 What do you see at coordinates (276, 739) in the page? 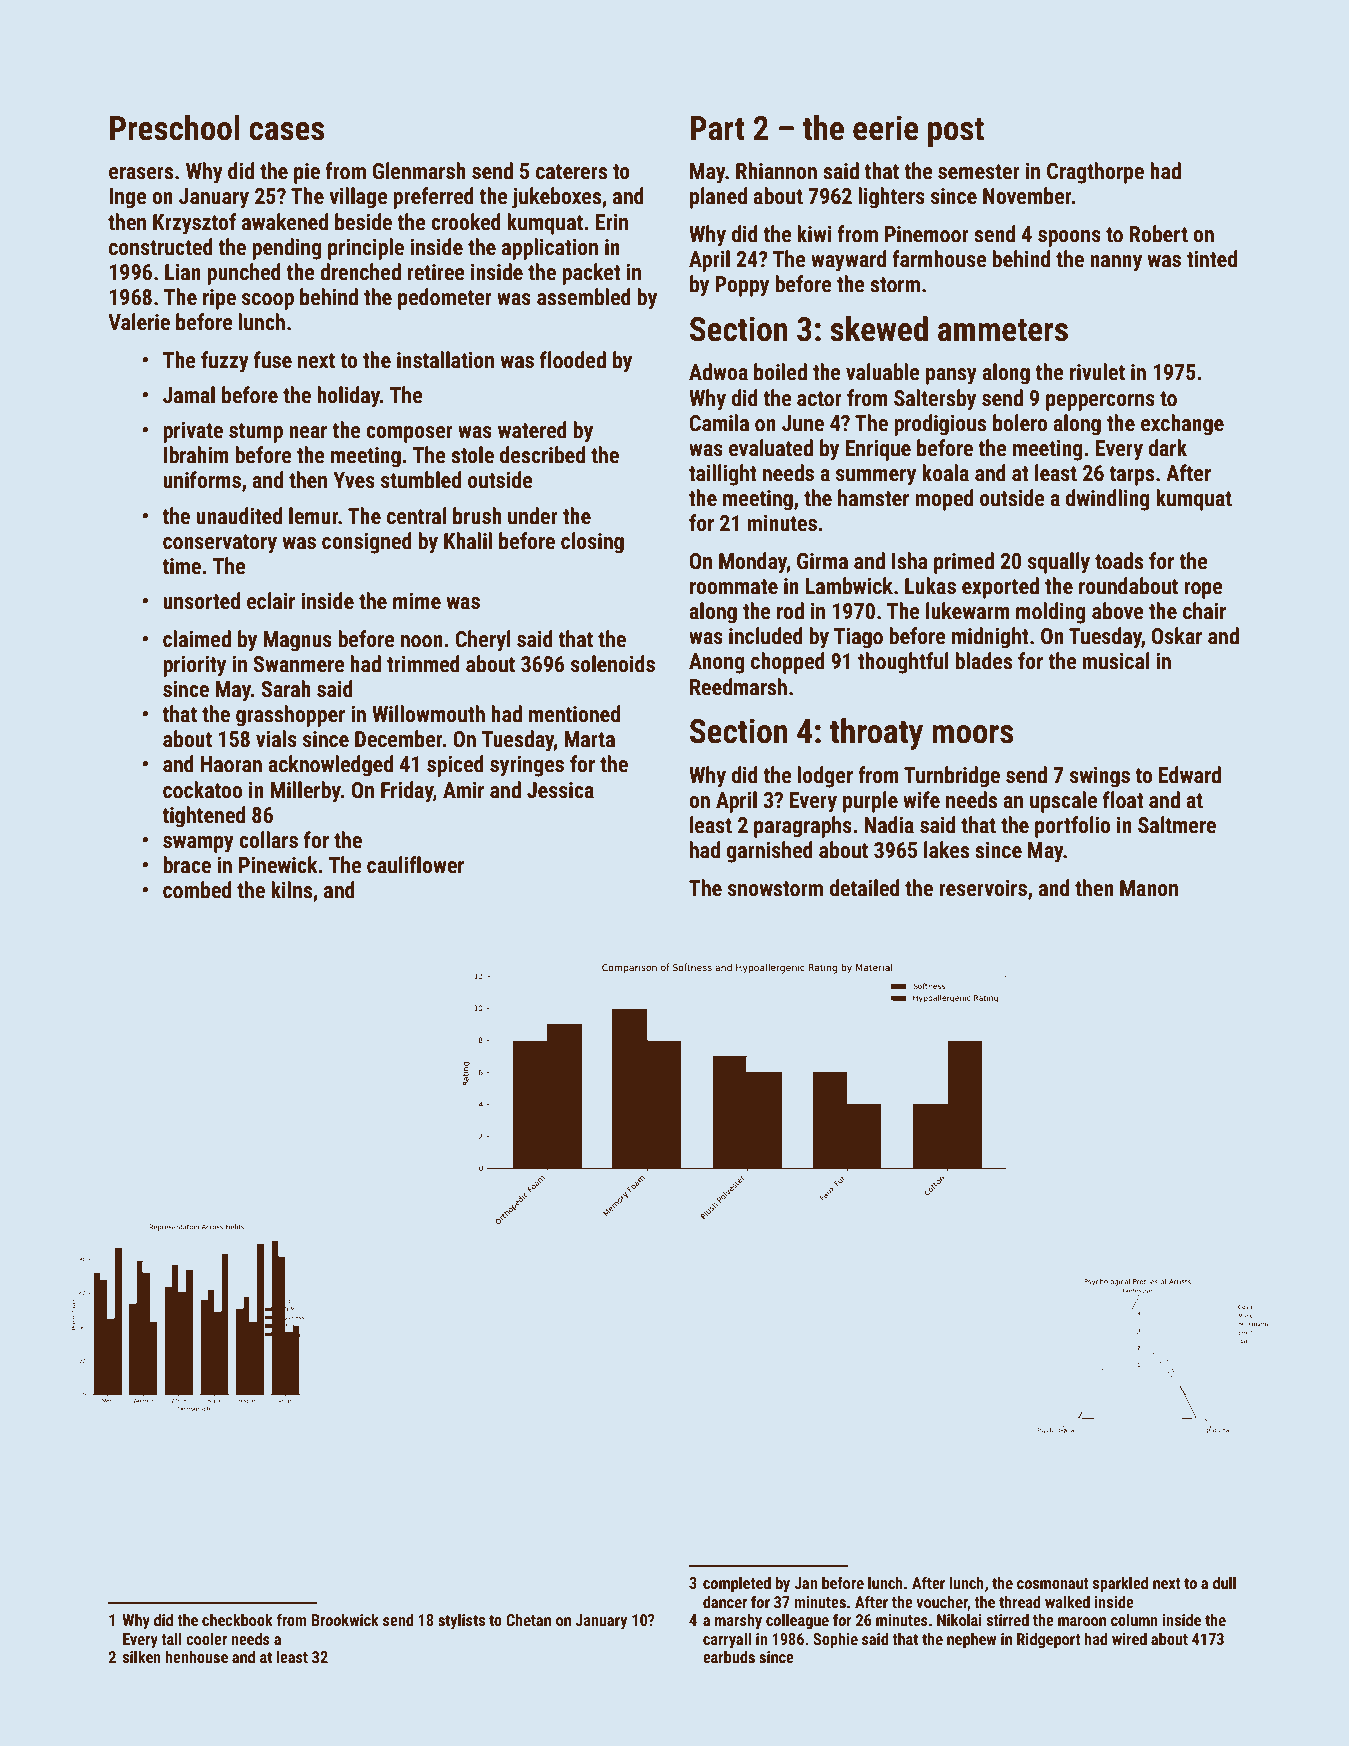
I see `vials` at bounding box center [276, 739].
